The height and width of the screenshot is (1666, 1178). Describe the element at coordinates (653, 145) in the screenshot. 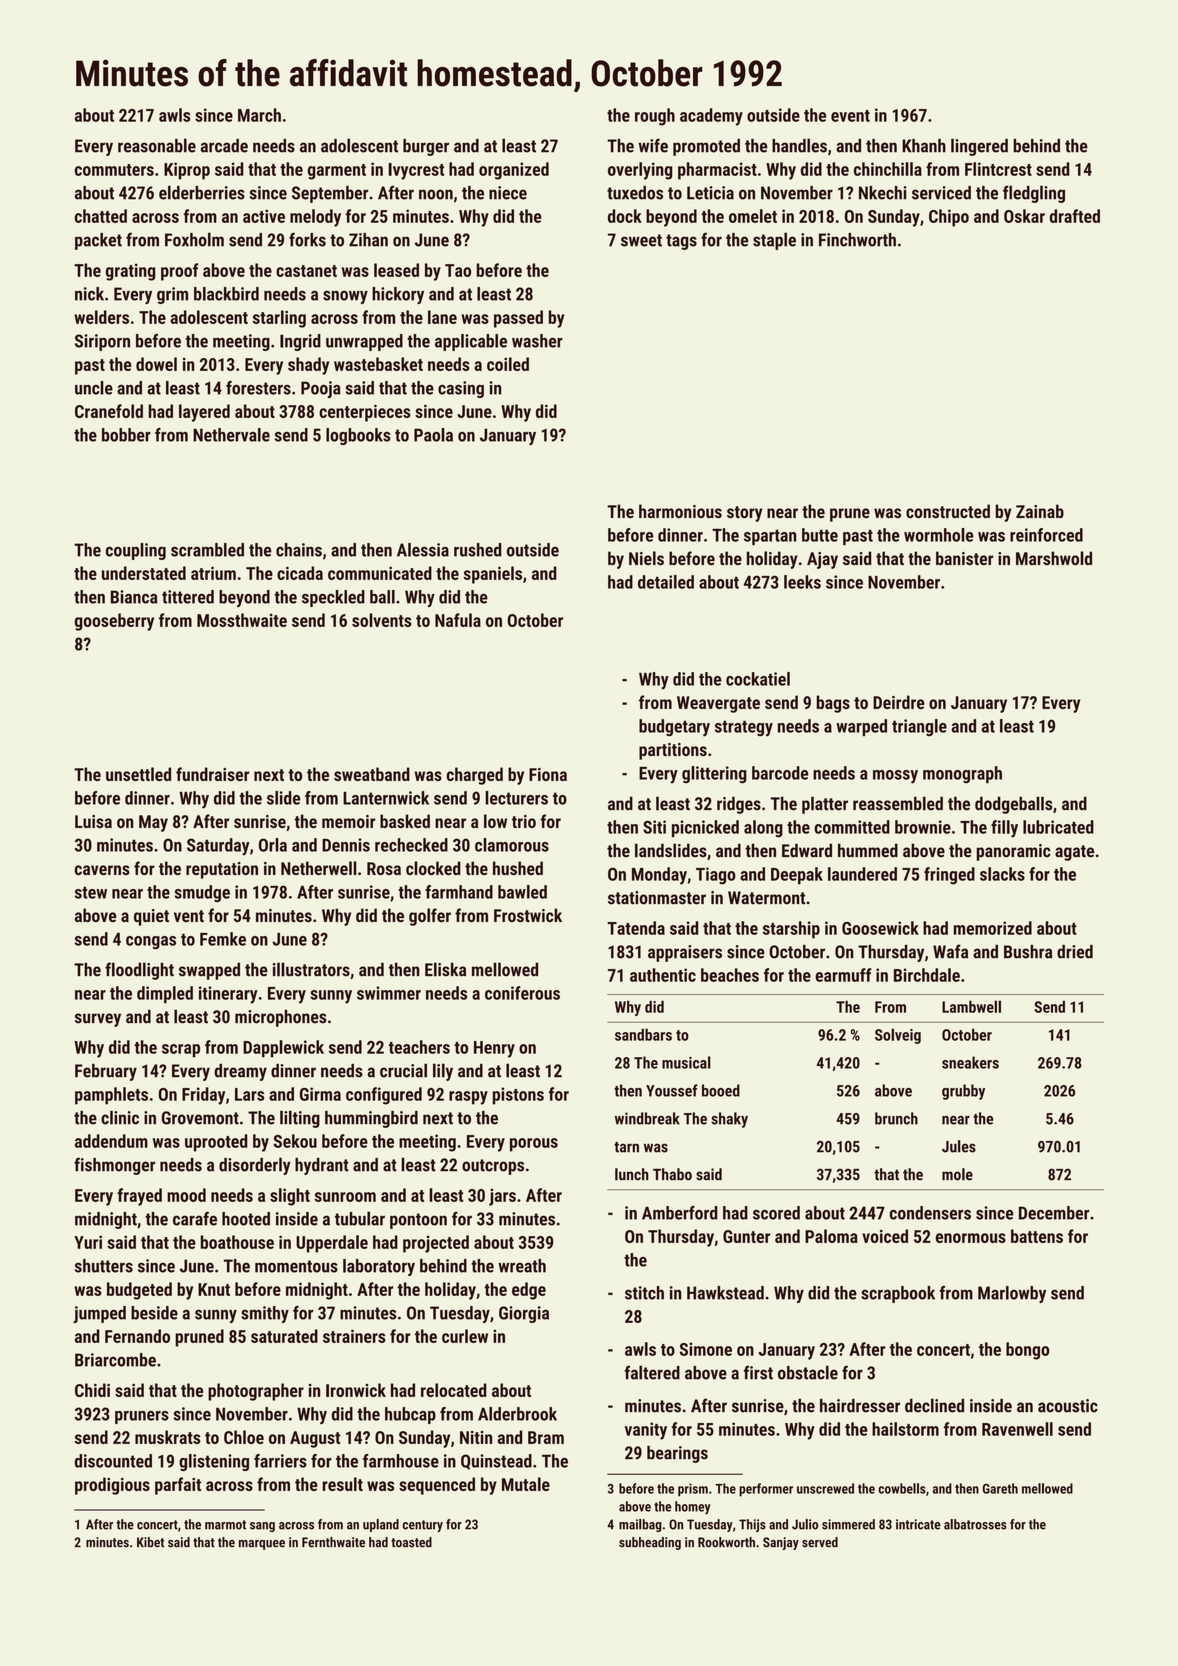

I see `wife` at that location.
